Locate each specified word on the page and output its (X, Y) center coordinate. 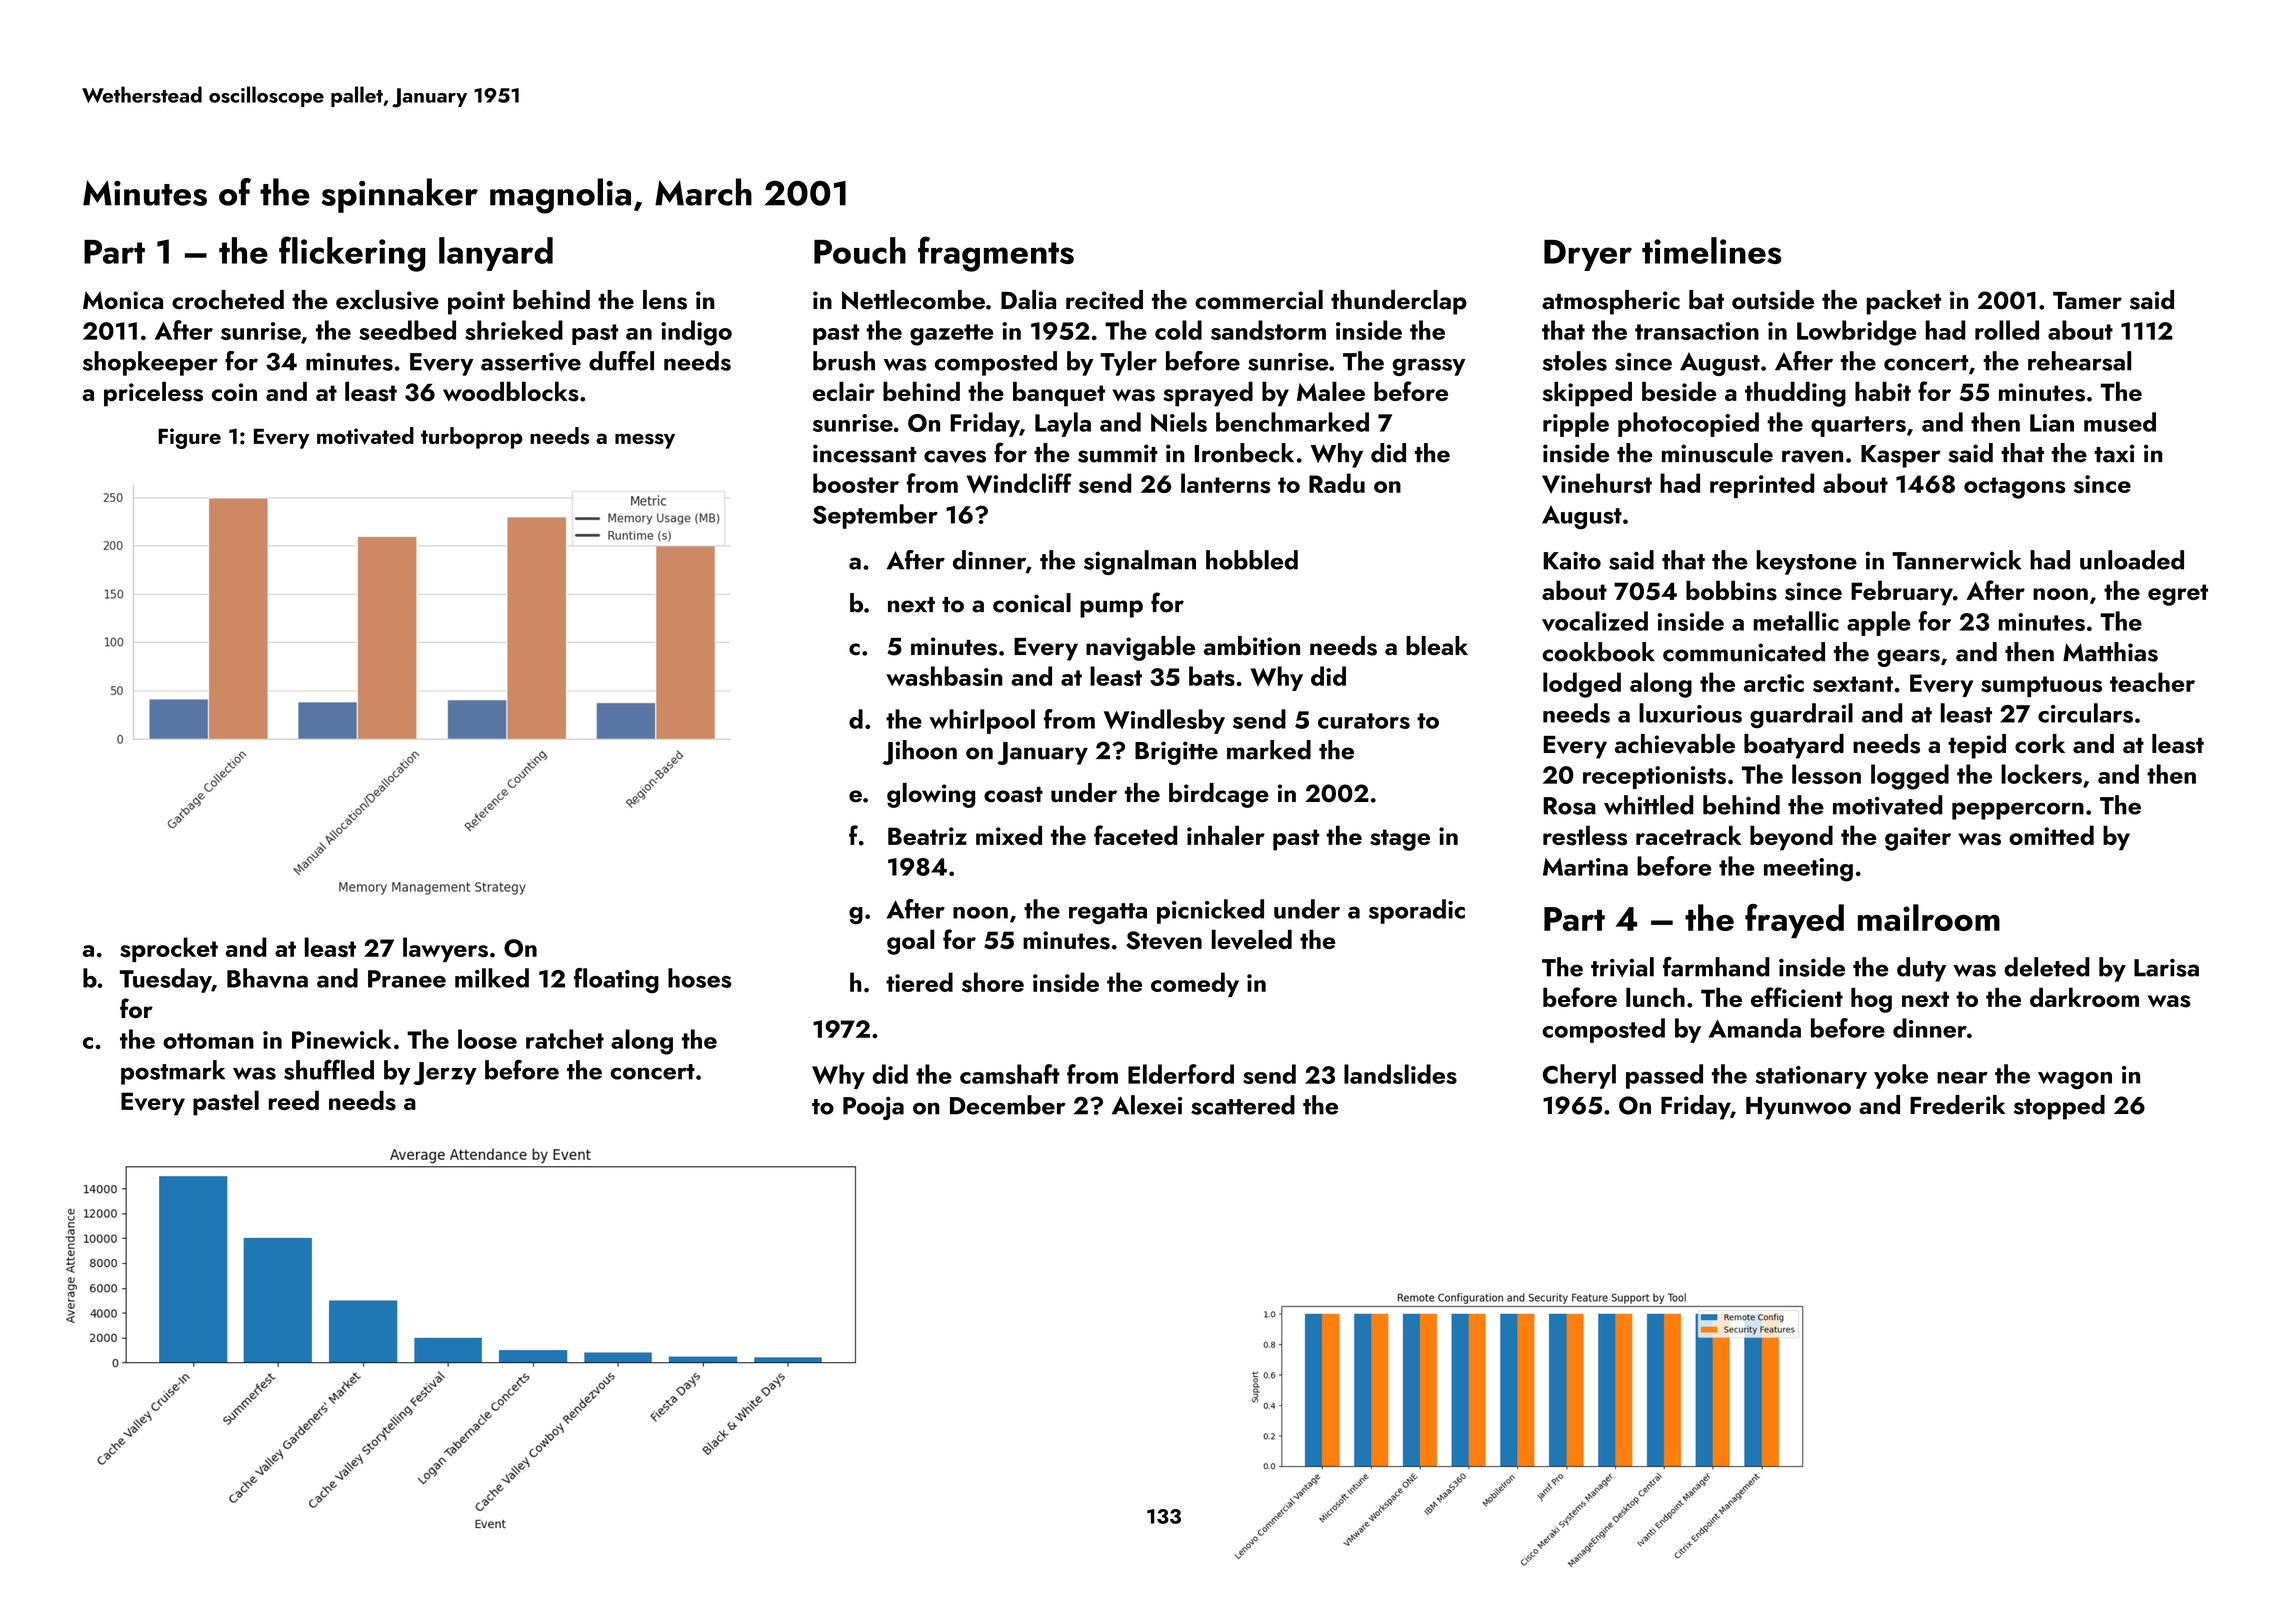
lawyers (445, 949)
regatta (1108, 914)
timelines (1712, 250)
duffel (621, 361)
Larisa (2166, 967)
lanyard (496, 254)
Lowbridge (1856, 333)
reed (294, 1100)
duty (1921, 969)
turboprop (472, 438)
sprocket (169, 949)
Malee (1331, 391)
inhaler (1226, 835)
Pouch (860, 250)
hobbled (1252, 560)
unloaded (2132, 560)
